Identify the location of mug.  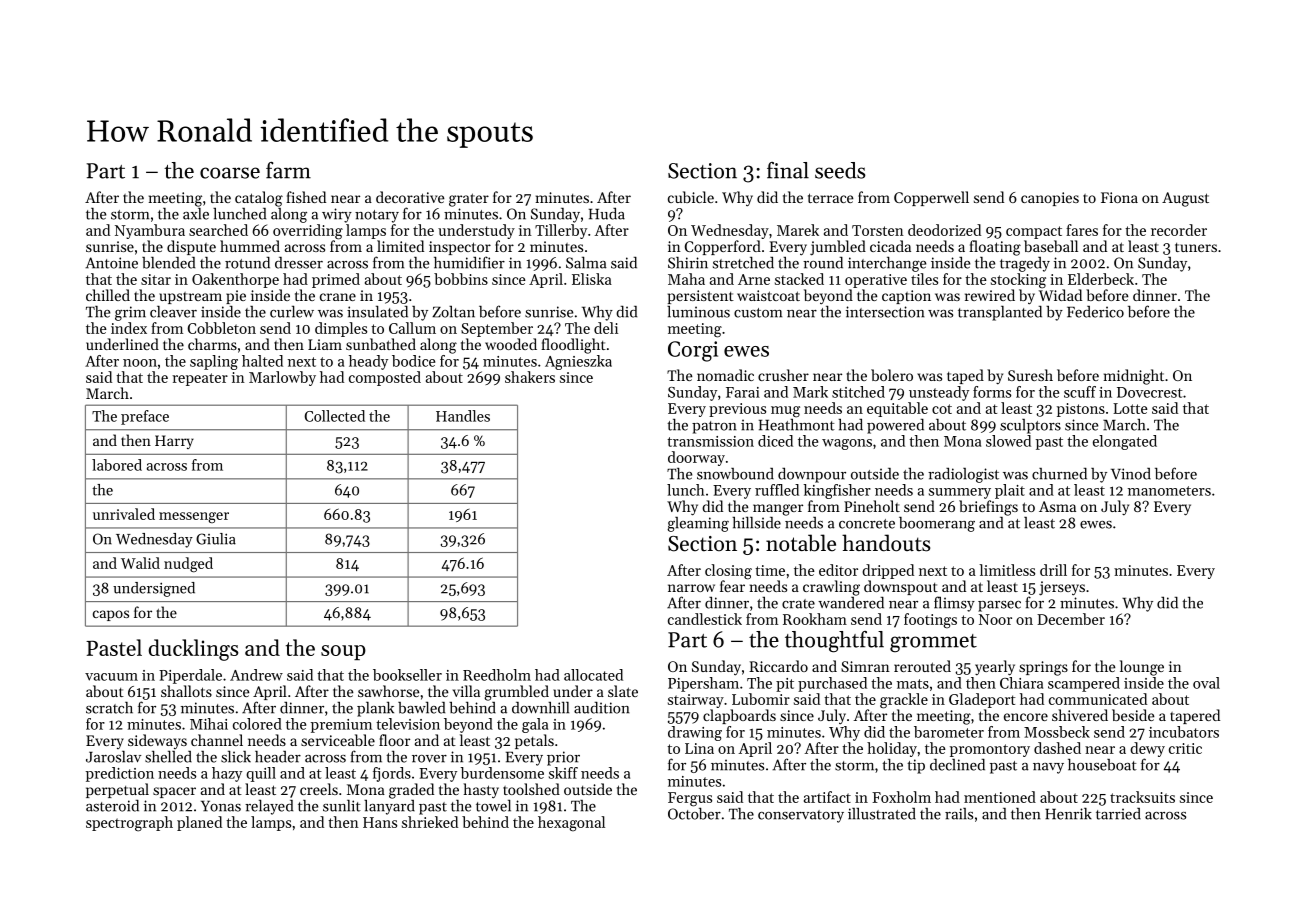
(785, 412).
